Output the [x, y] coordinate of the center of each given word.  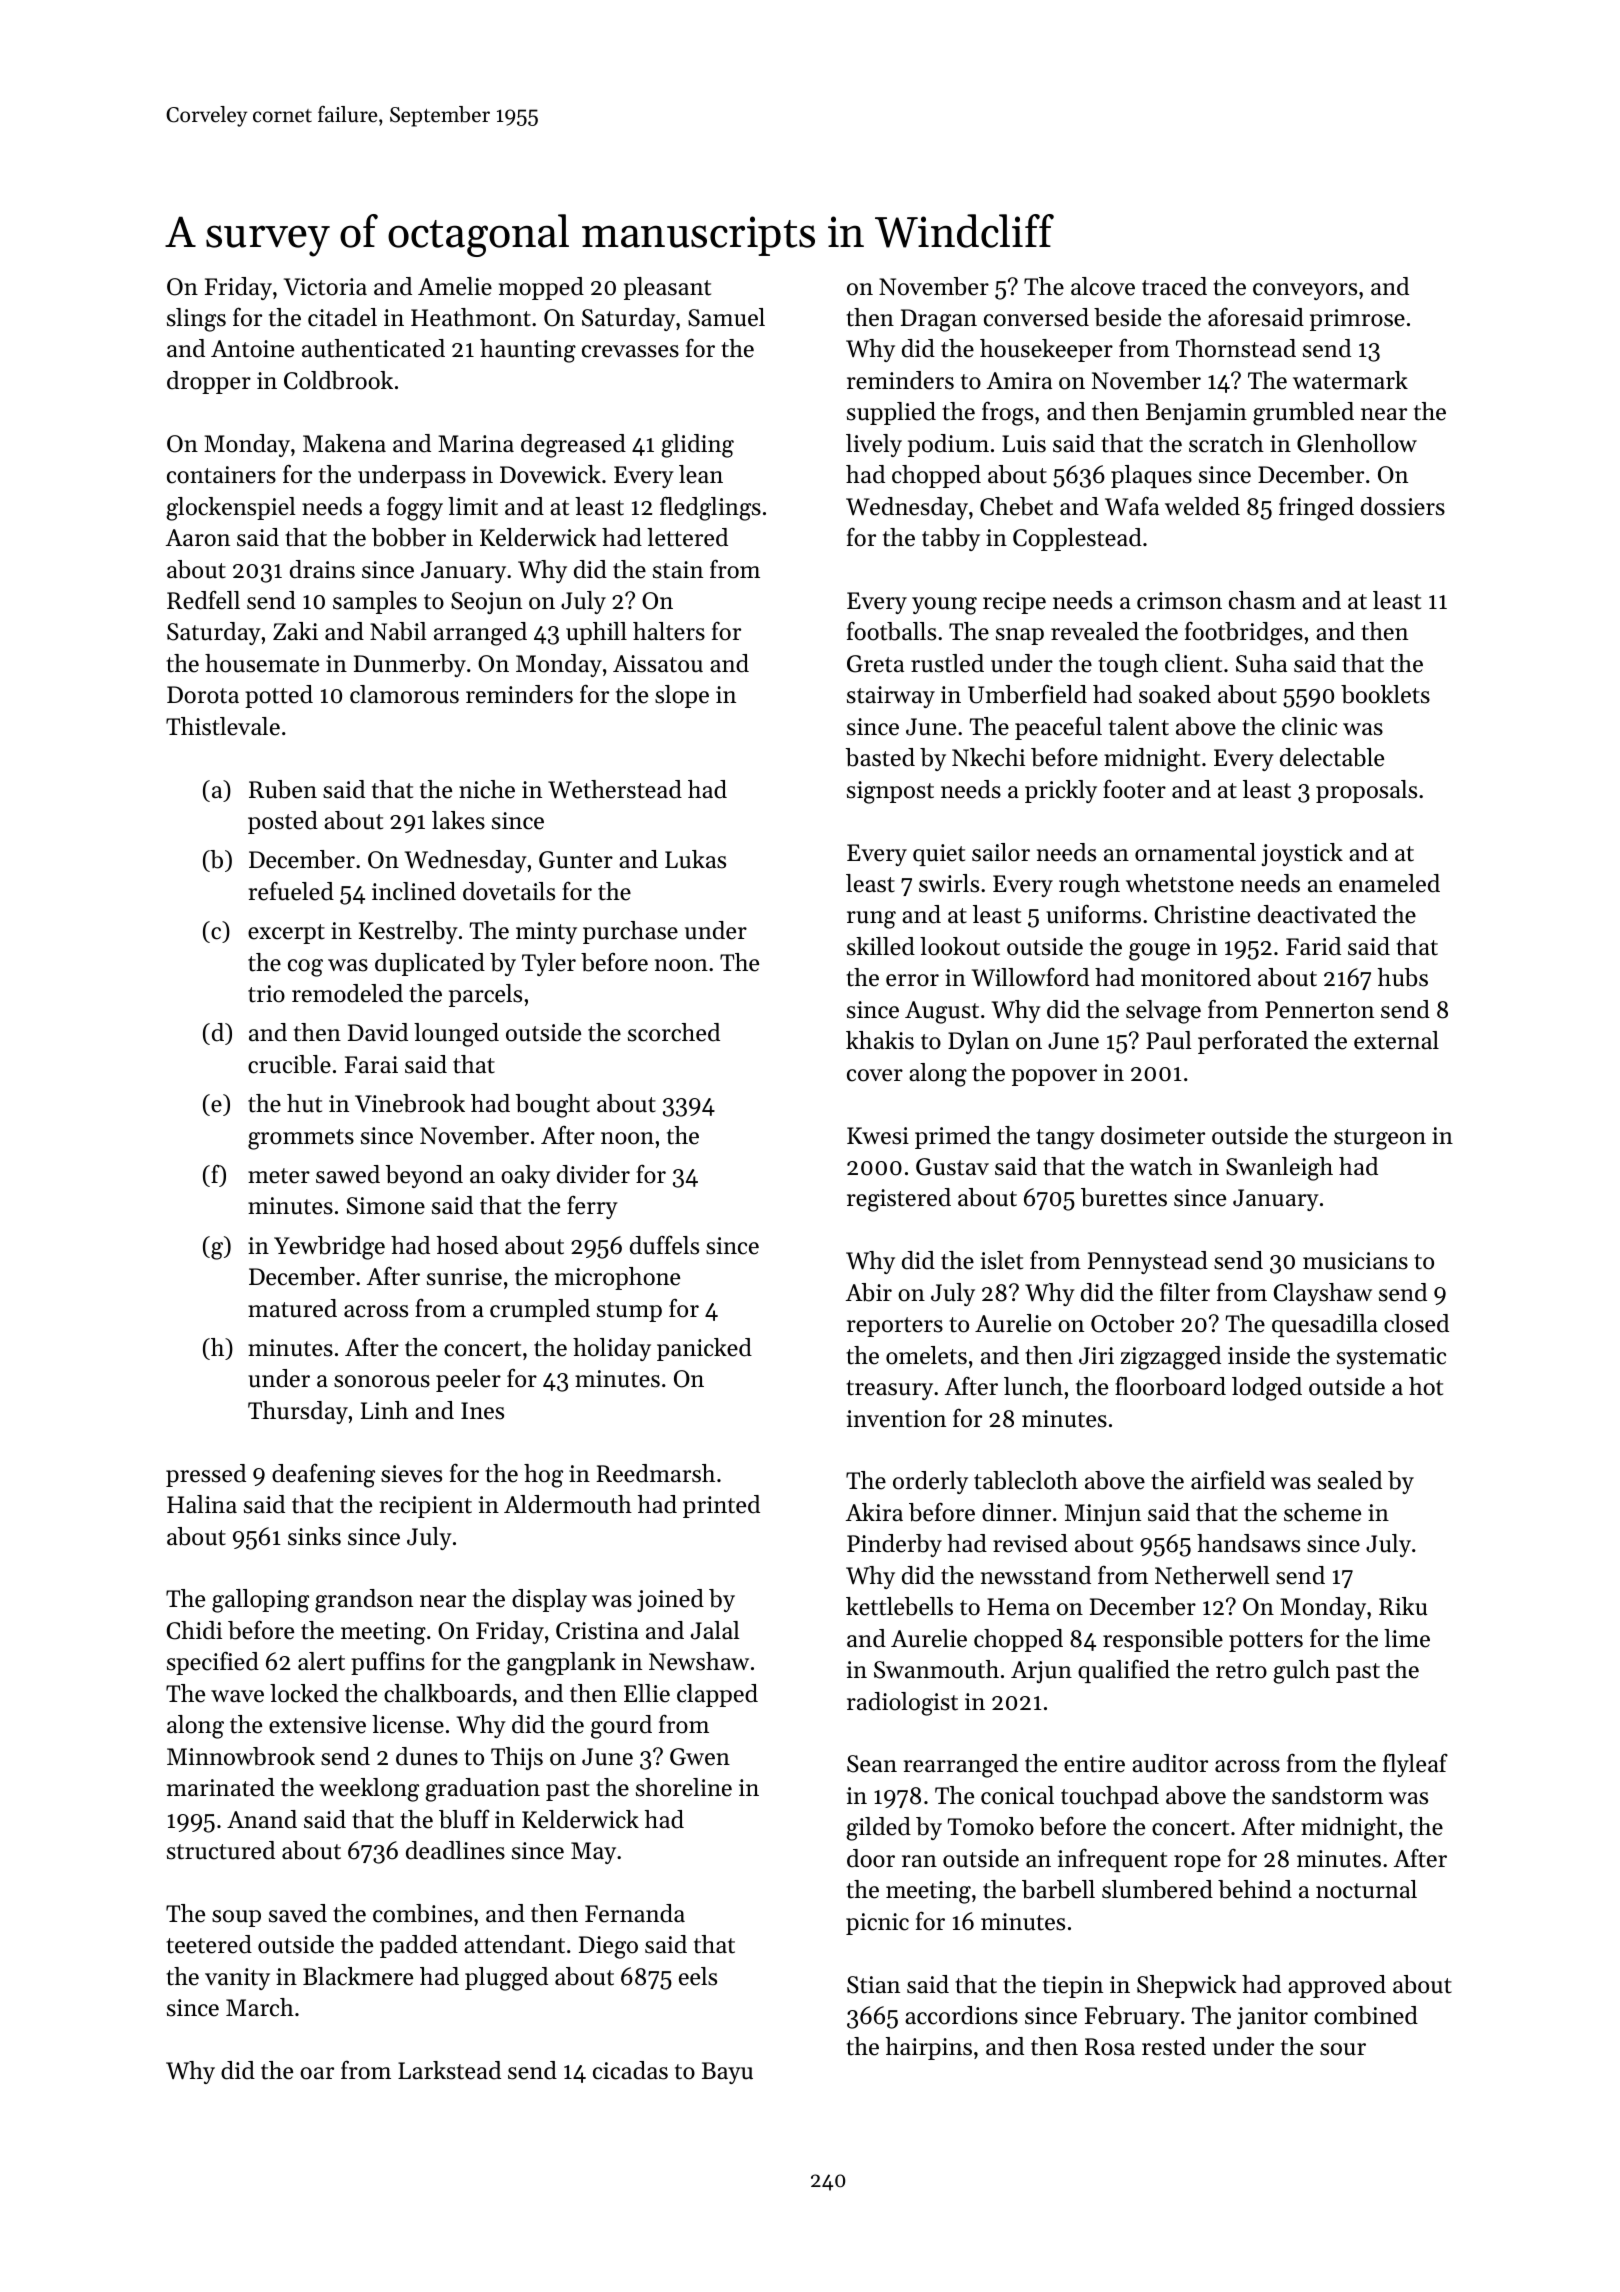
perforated [1253, 1042]
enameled [1389, 883]
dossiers [1403, 506]
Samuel [726, 317]
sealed [1350, 1480]
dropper [209, 382]
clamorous [404, 694]
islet [1002, 1260]
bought [553, 1106]
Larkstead [449, 2070]
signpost [890, 792]
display [549, 1600]
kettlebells [899, 1606]
